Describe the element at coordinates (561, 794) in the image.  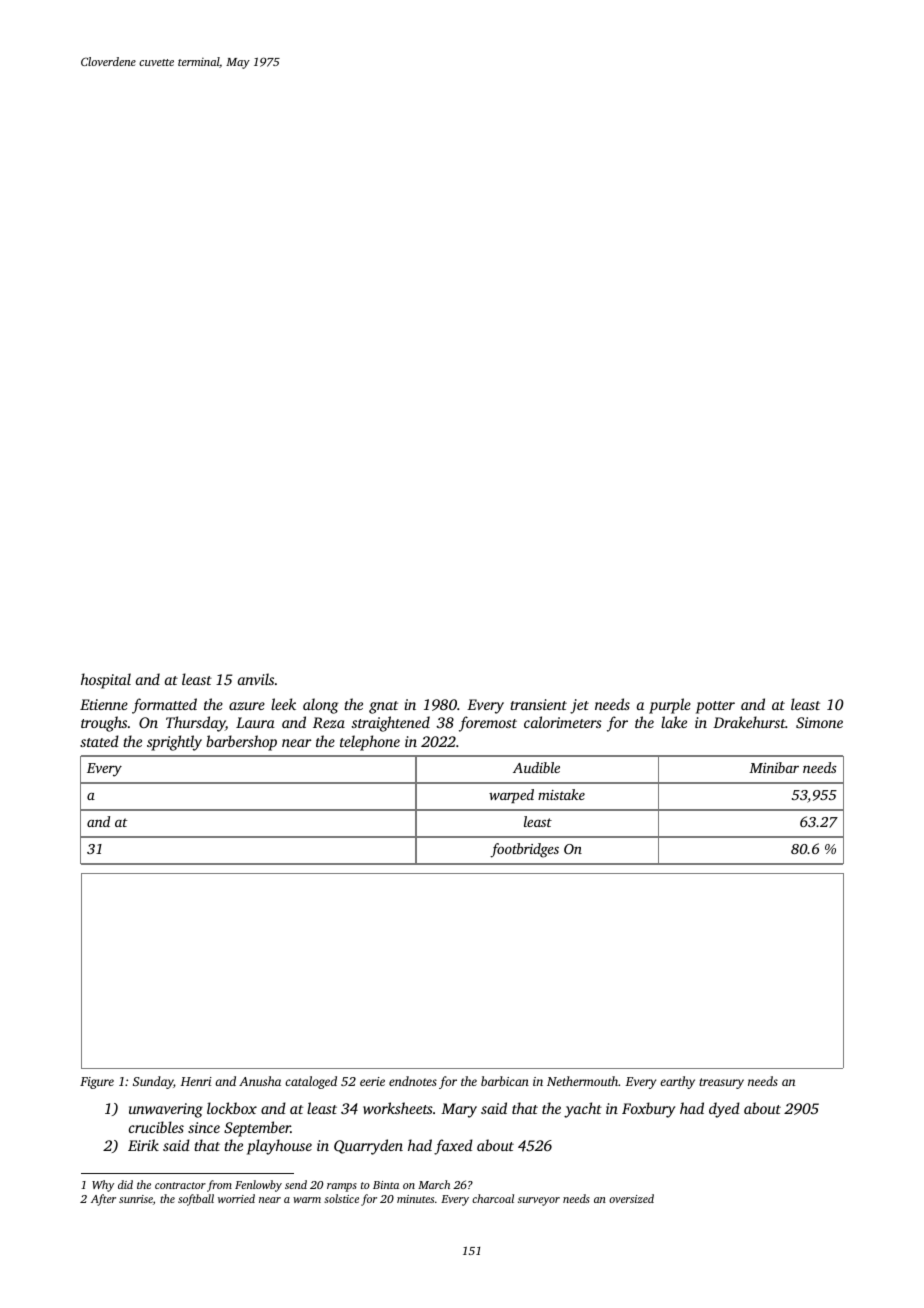
I see `mistake` at that location.
